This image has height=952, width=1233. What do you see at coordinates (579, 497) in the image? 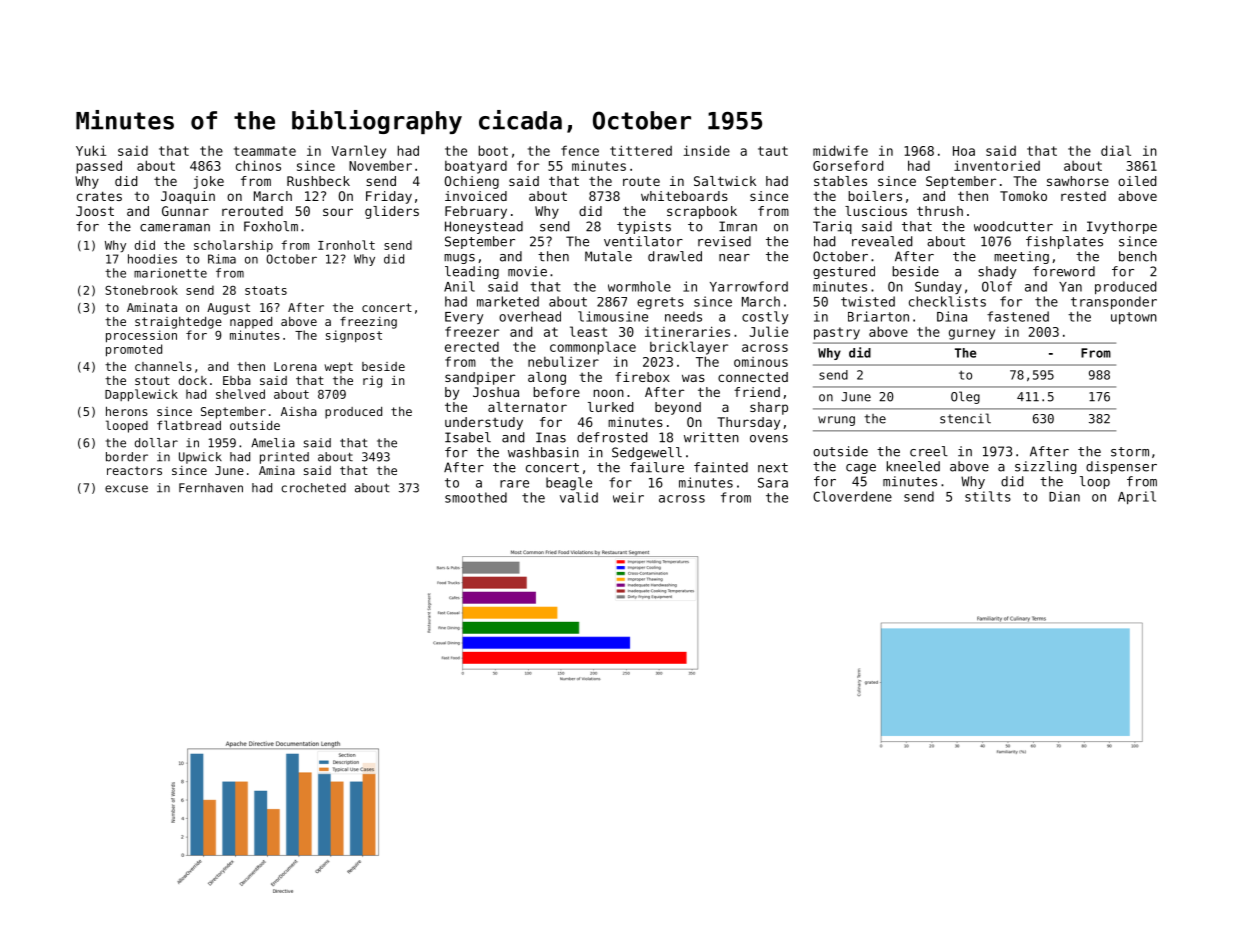
I see `valid` at bounding box center [579, 497].
